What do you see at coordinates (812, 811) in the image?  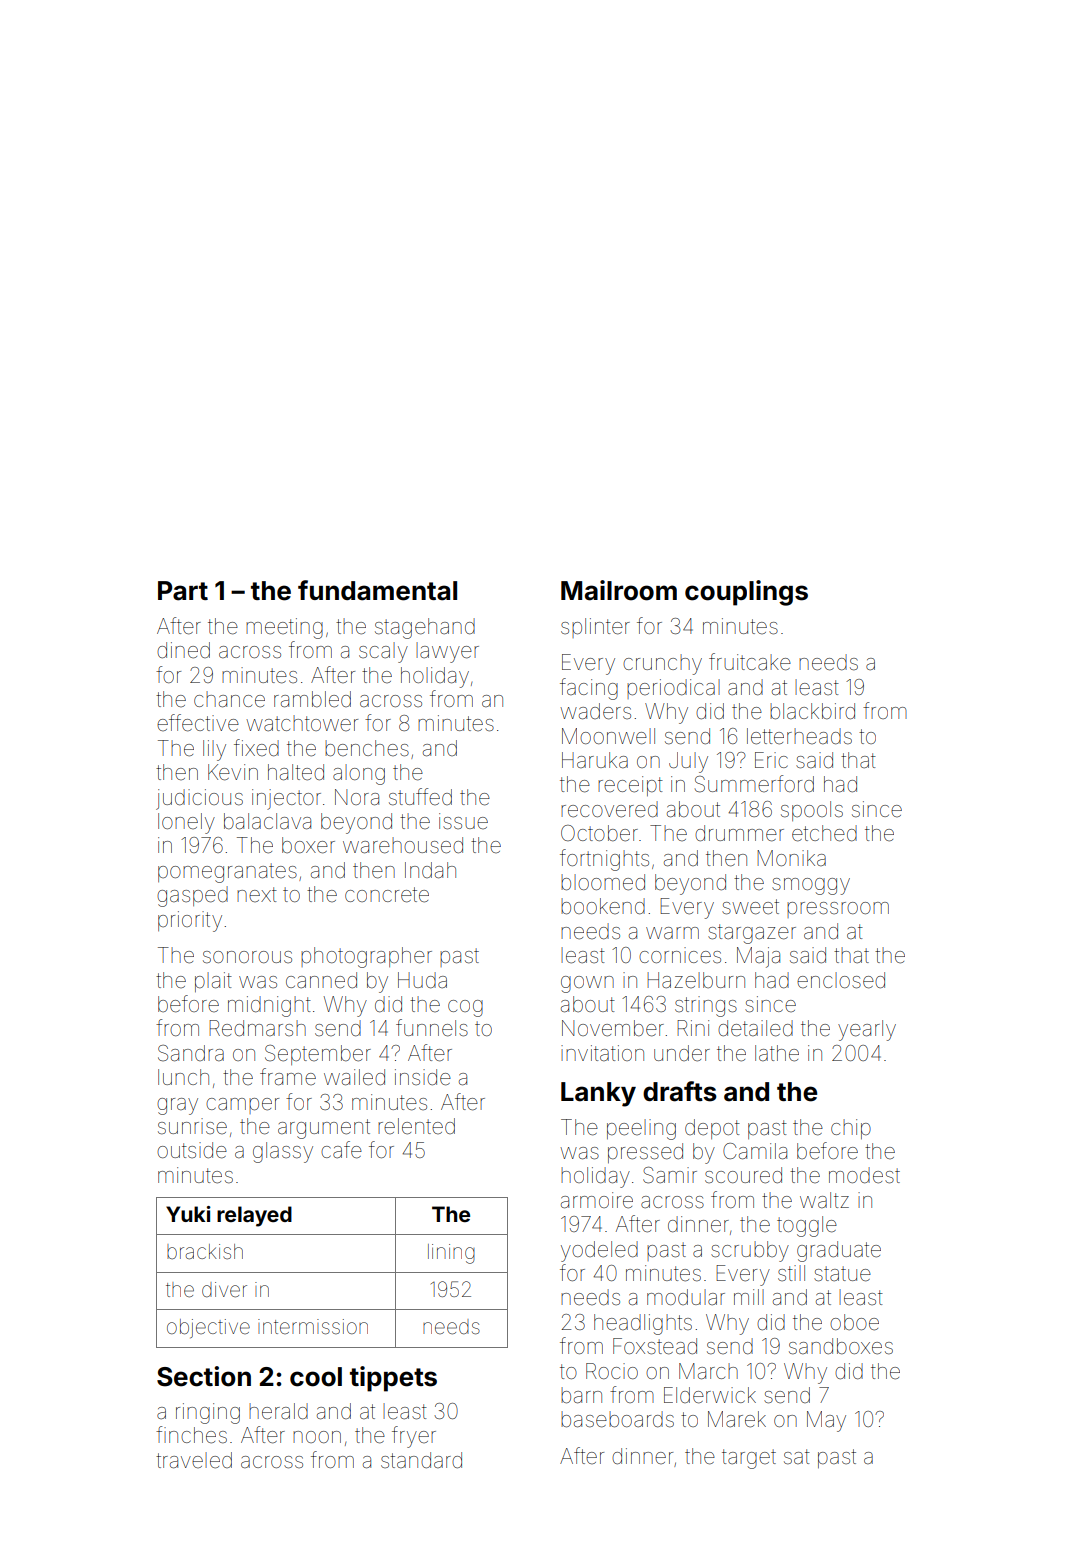 I see `spools` at bounding box center [812, 811].
